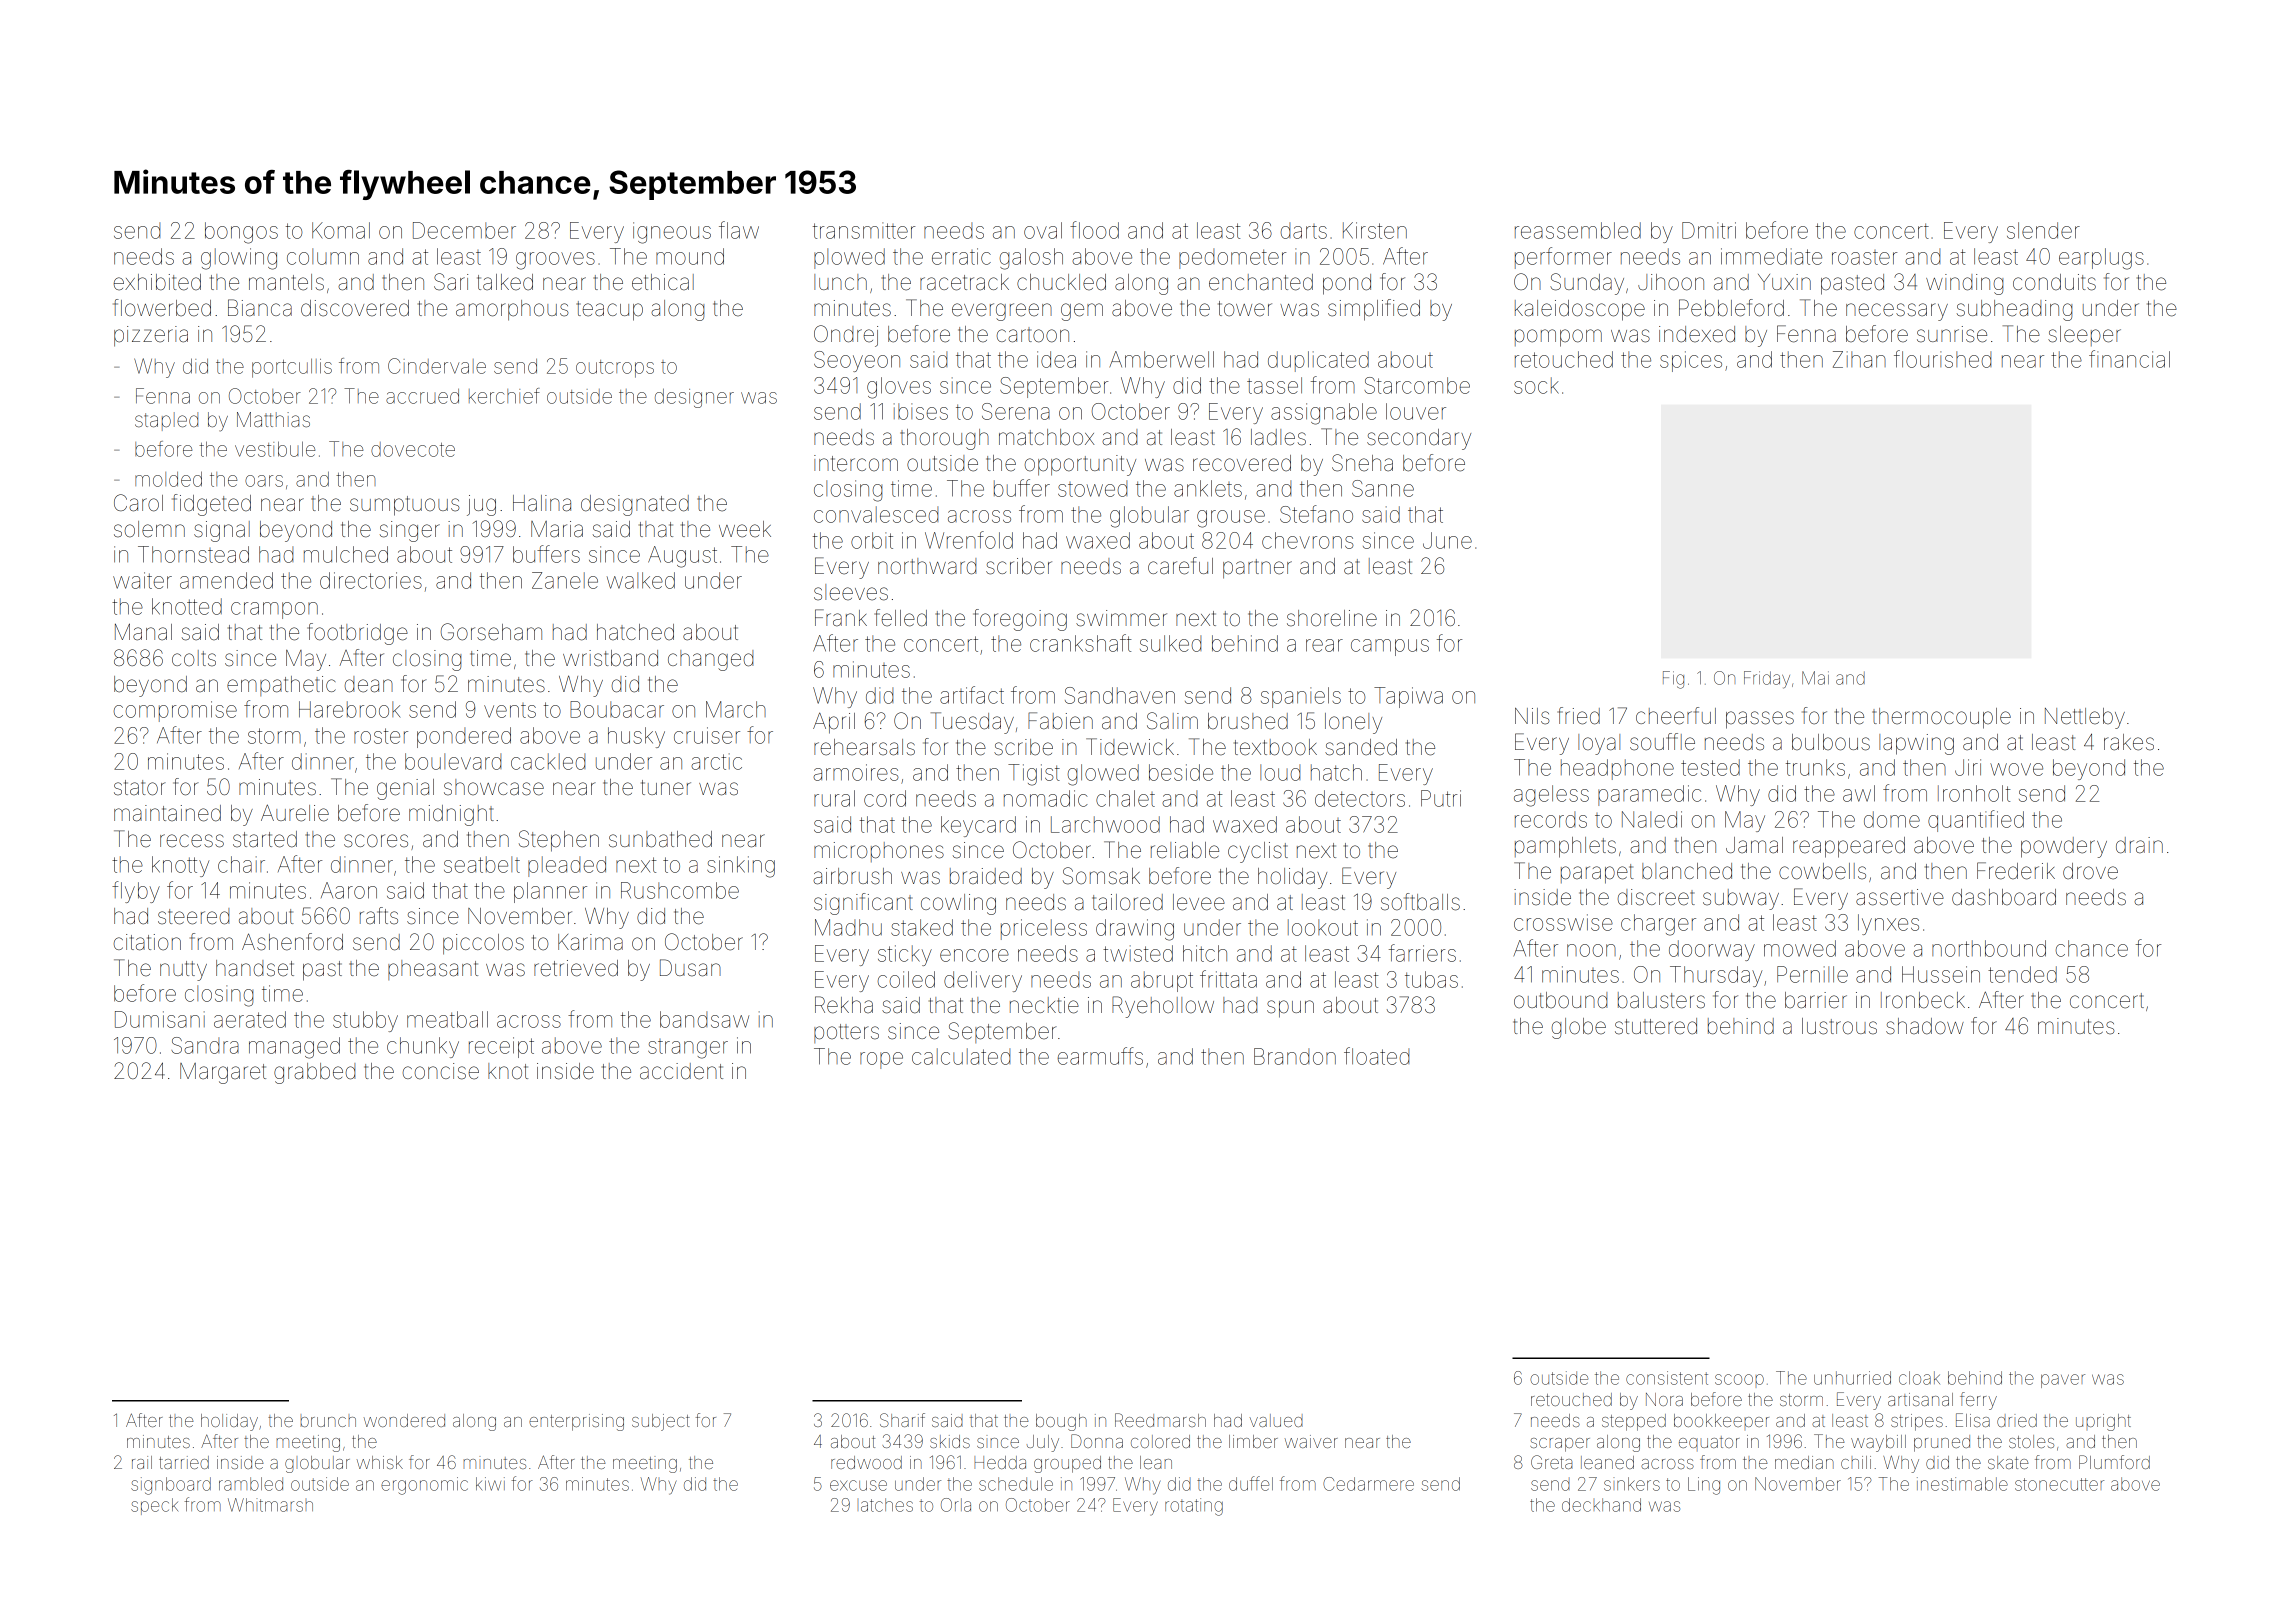 The width and height of the screenshot is (2292, 1620). I want to click on Margaret, so click(223, 1073).
